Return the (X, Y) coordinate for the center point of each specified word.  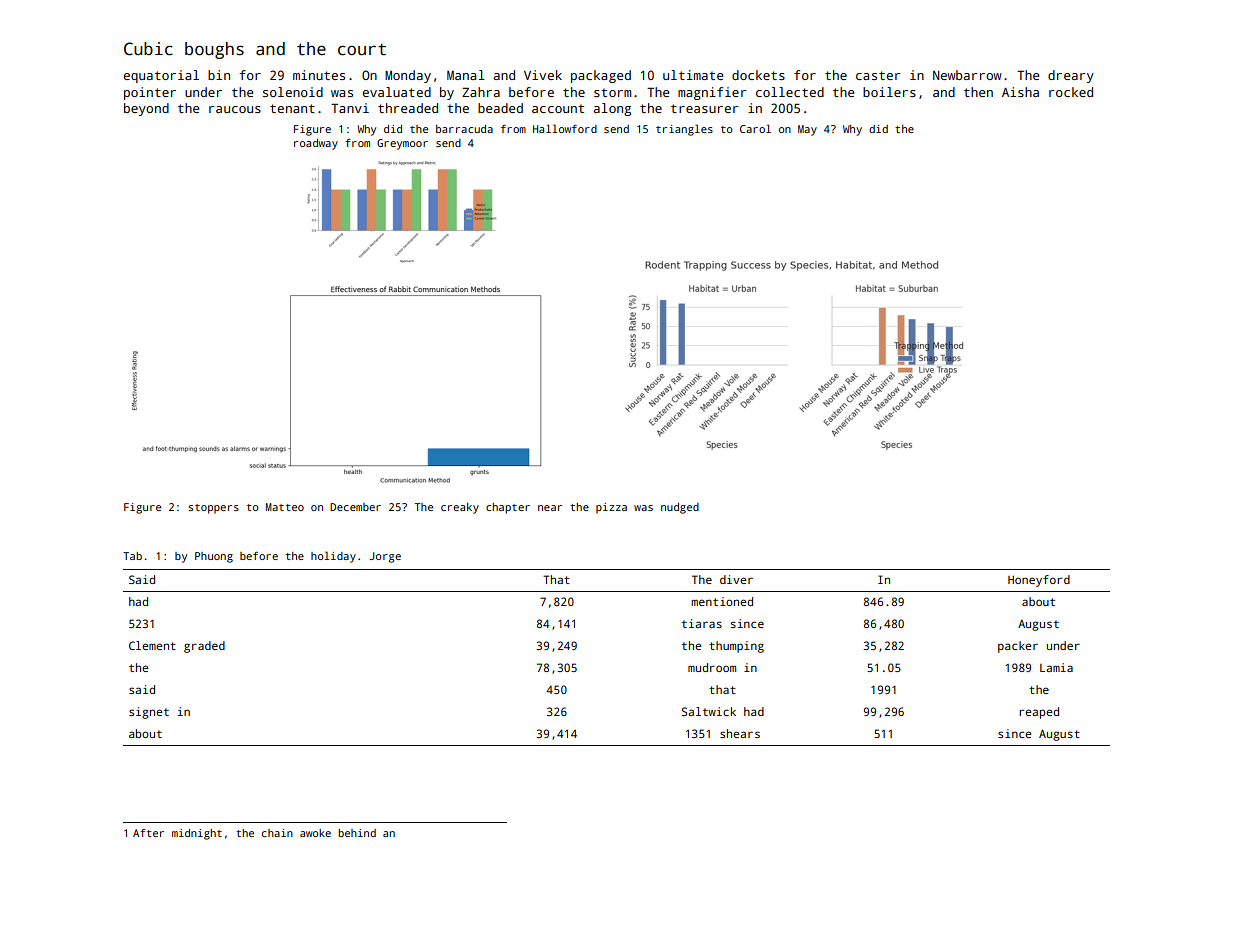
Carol (755, 128)
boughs (214, 50)
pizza (611, 508)
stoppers (213, 509)
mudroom (712, 667)
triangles (684, 130)
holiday (333, 557)
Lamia (1056, 667)
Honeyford (1039, 581)
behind (357, 833)
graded (204, 647)
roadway (316, 144)
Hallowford (565, 128)
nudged (680, 508)
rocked (1071, 92)
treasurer (704, 108)
